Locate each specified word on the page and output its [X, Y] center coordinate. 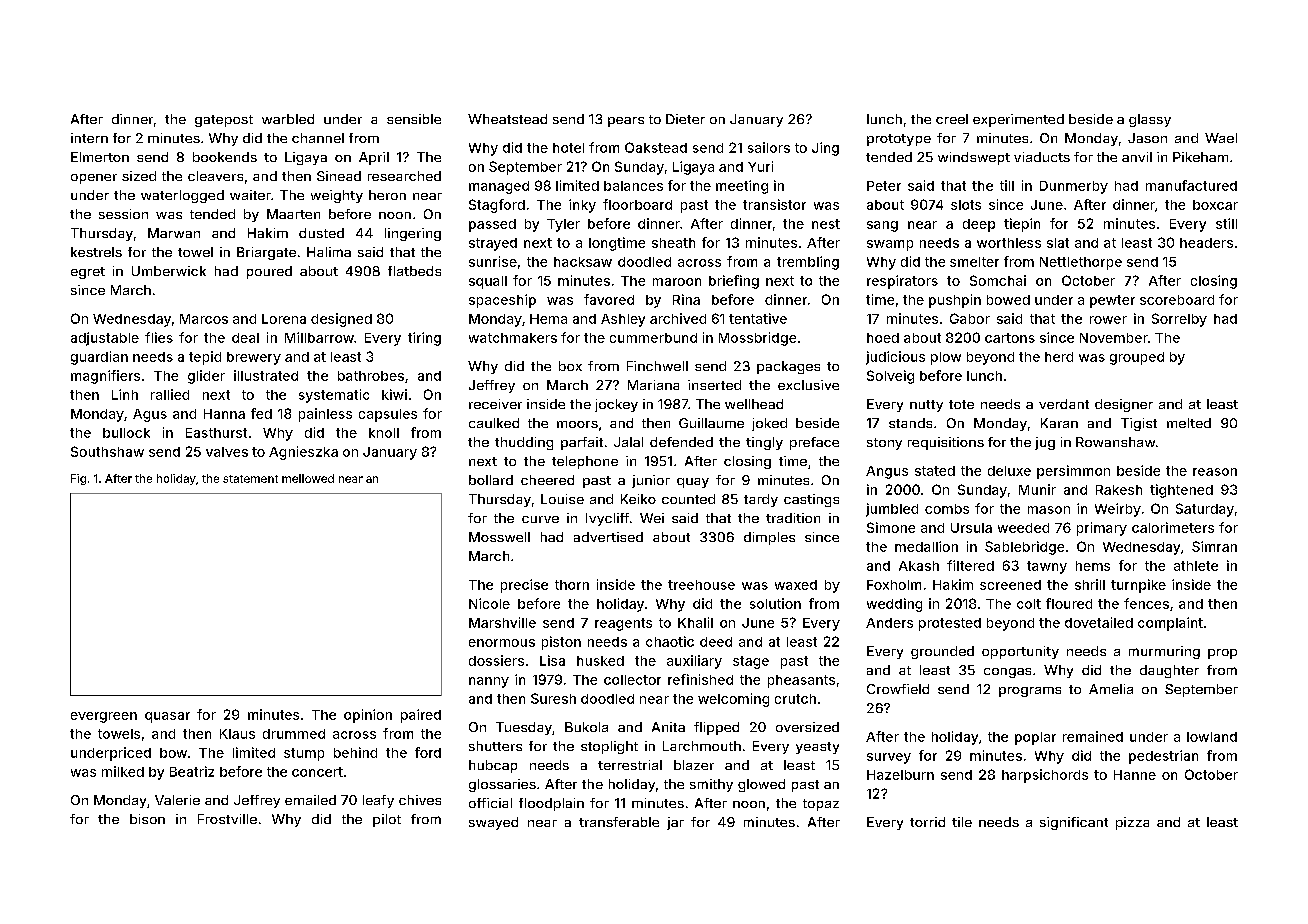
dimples [769, 538]
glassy [1150, 120]
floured [1069, 603]
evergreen [104, 717]
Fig [78, 479]
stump [304, 754]
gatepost [224, 121]
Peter [884, 186]
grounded [942, 652]
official [490, 803]
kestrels [96, 252]
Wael [1221, 138]
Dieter [685, 119]
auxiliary [694, 662]
